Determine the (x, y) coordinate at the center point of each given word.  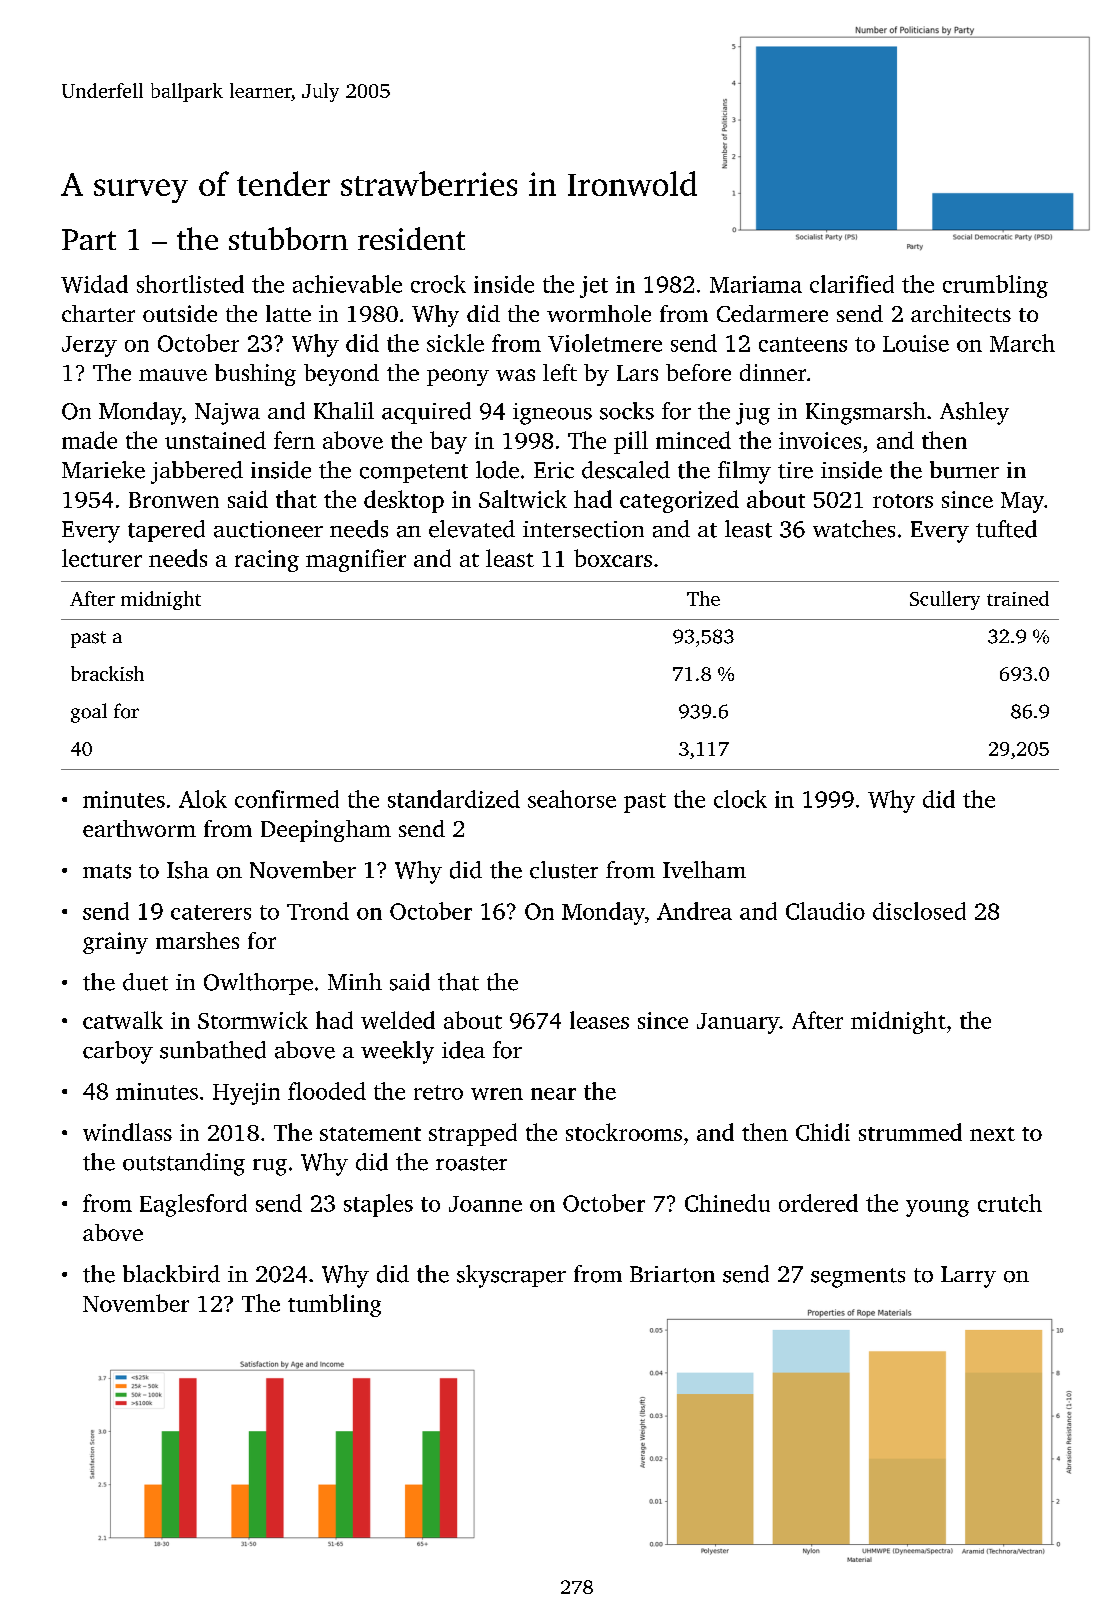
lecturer (102, 558)
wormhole (599, 313)
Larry (968, 1277)
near (553, 1094)
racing (267, 561)
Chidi (823, 1132)
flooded (327, 1091)
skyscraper (511, 1276)
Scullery (945, 600)
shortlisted (190, 284)
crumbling (995, 286)
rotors (903, 501)
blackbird (171, 1274)
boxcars (613, 558)
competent (414, 473)
